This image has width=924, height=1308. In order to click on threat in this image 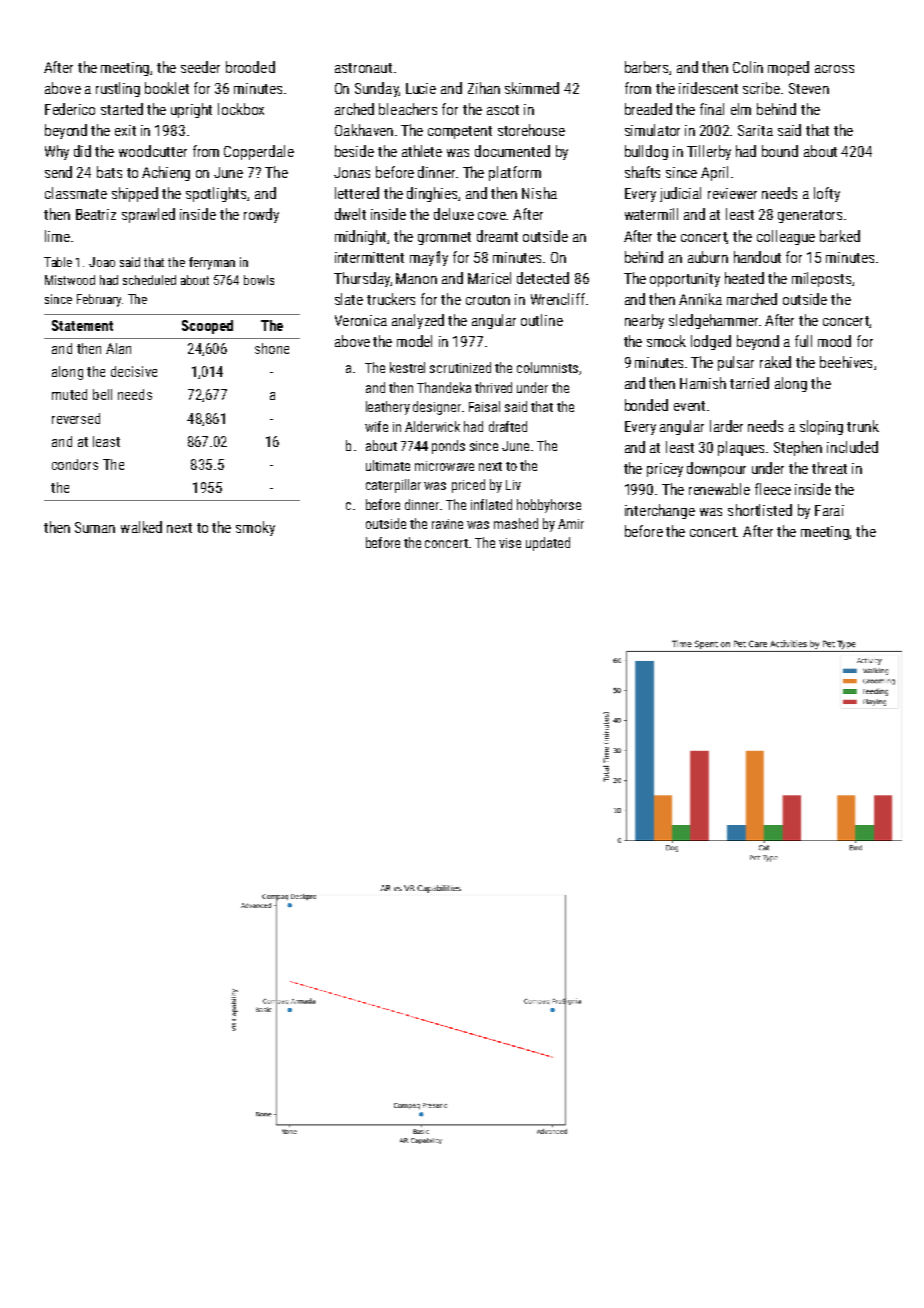, I will do `click(829, 468)`.
